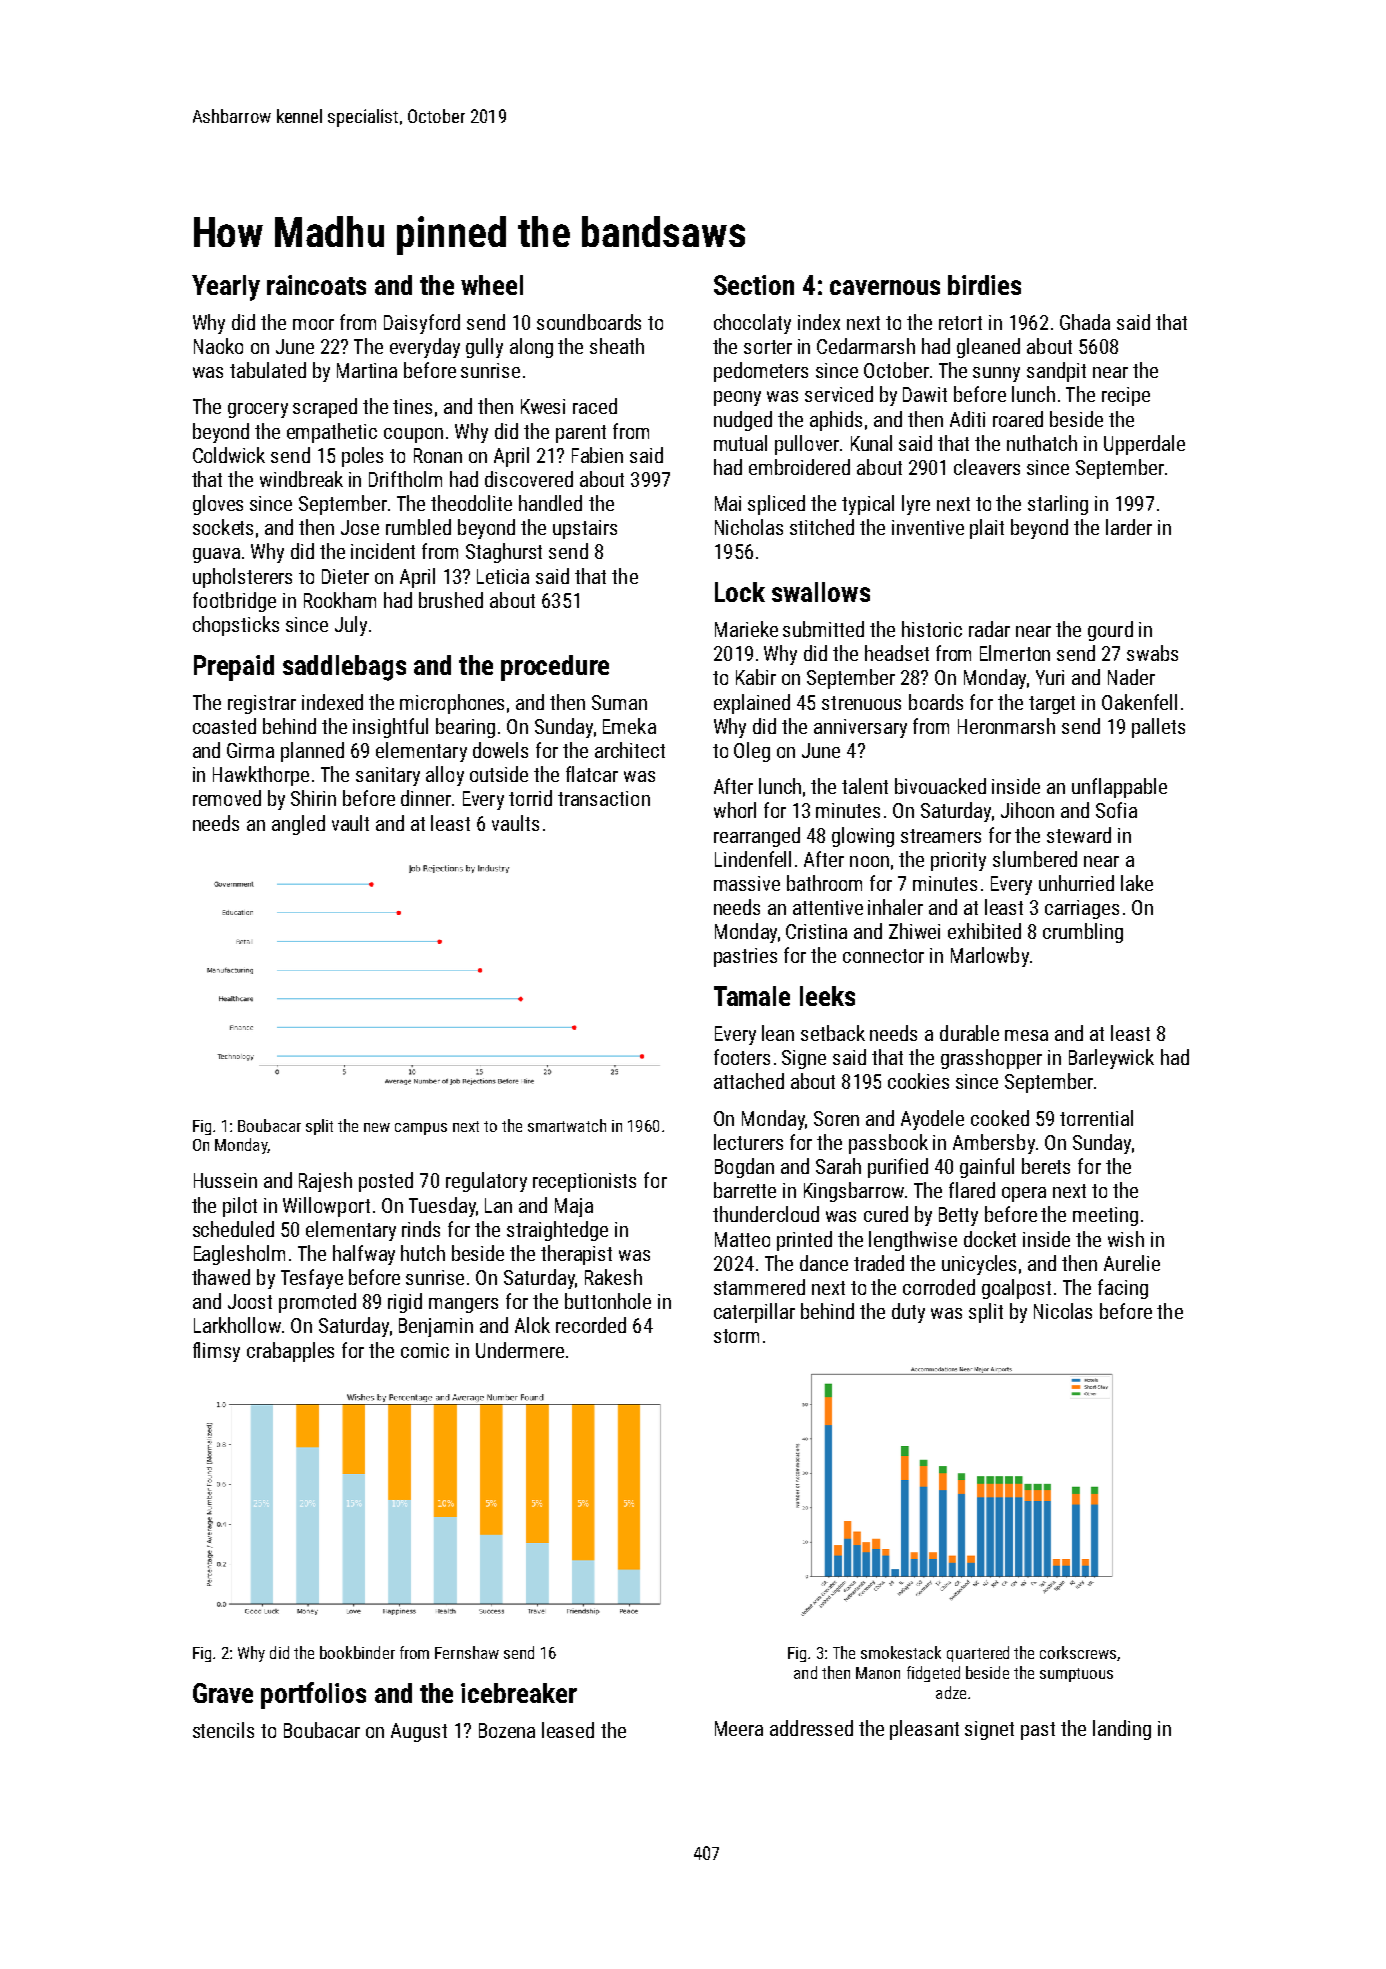 The height and width of the screenshot is (1969, 1386). Describe the element at coordinates (754, 285) in the screenshot. I see `Section` at that location.
